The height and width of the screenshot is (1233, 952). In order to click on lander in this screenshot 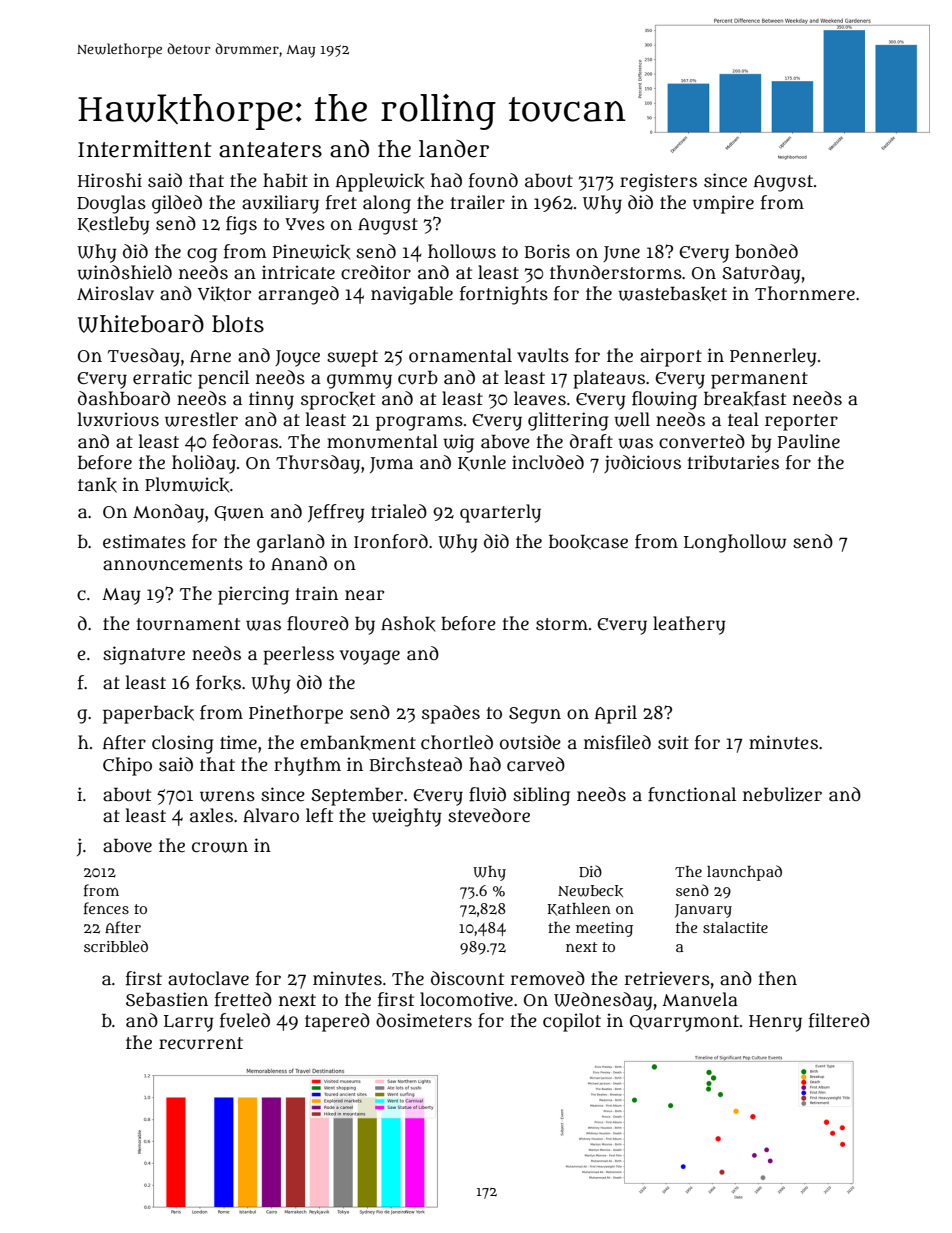, I will do `click(454, 149)`.
